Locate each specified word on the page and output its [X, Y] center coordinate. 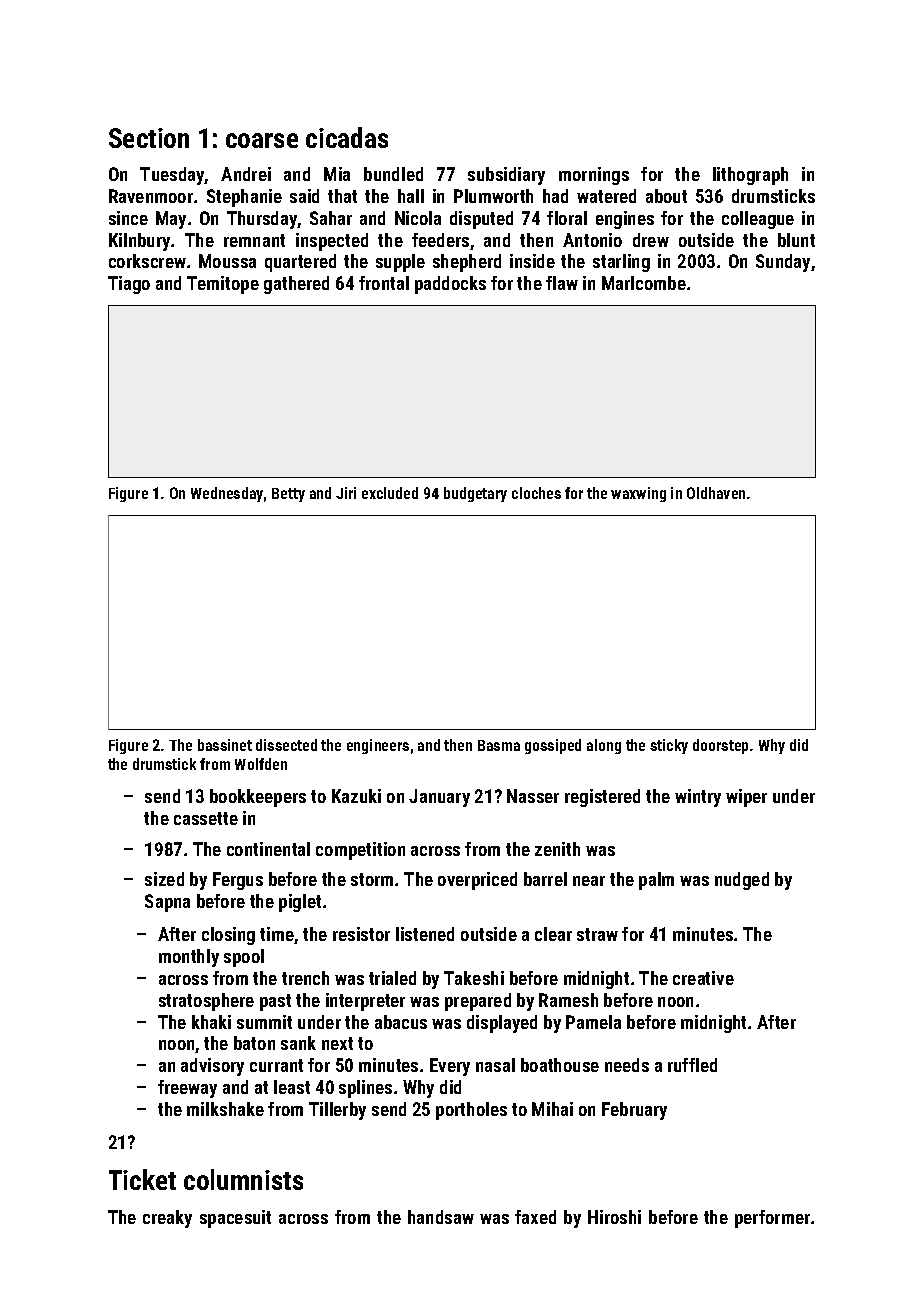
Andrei [246, 174]
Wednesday [227, 494]
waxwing [638, 494]
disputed [481, 220]
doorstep [720, 746]
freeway [187, 1089]
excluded [390, 493]
